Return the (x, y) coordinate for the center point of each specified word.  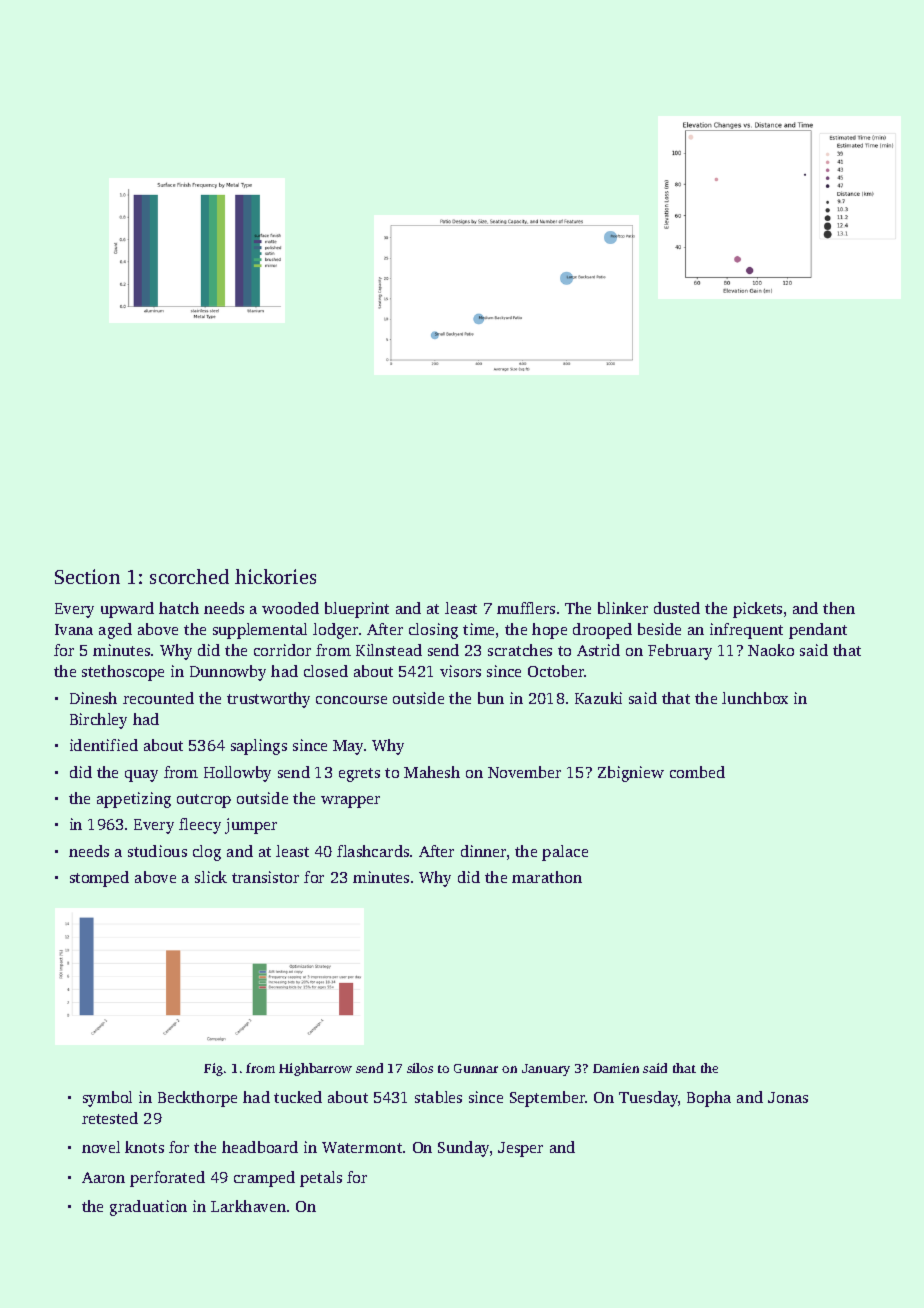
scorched (189, 576)
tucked (298, 1097)
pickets (757, 610)
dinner (483, 851)
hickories (275, 576)
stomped (99, 879)
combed (697, 772)
